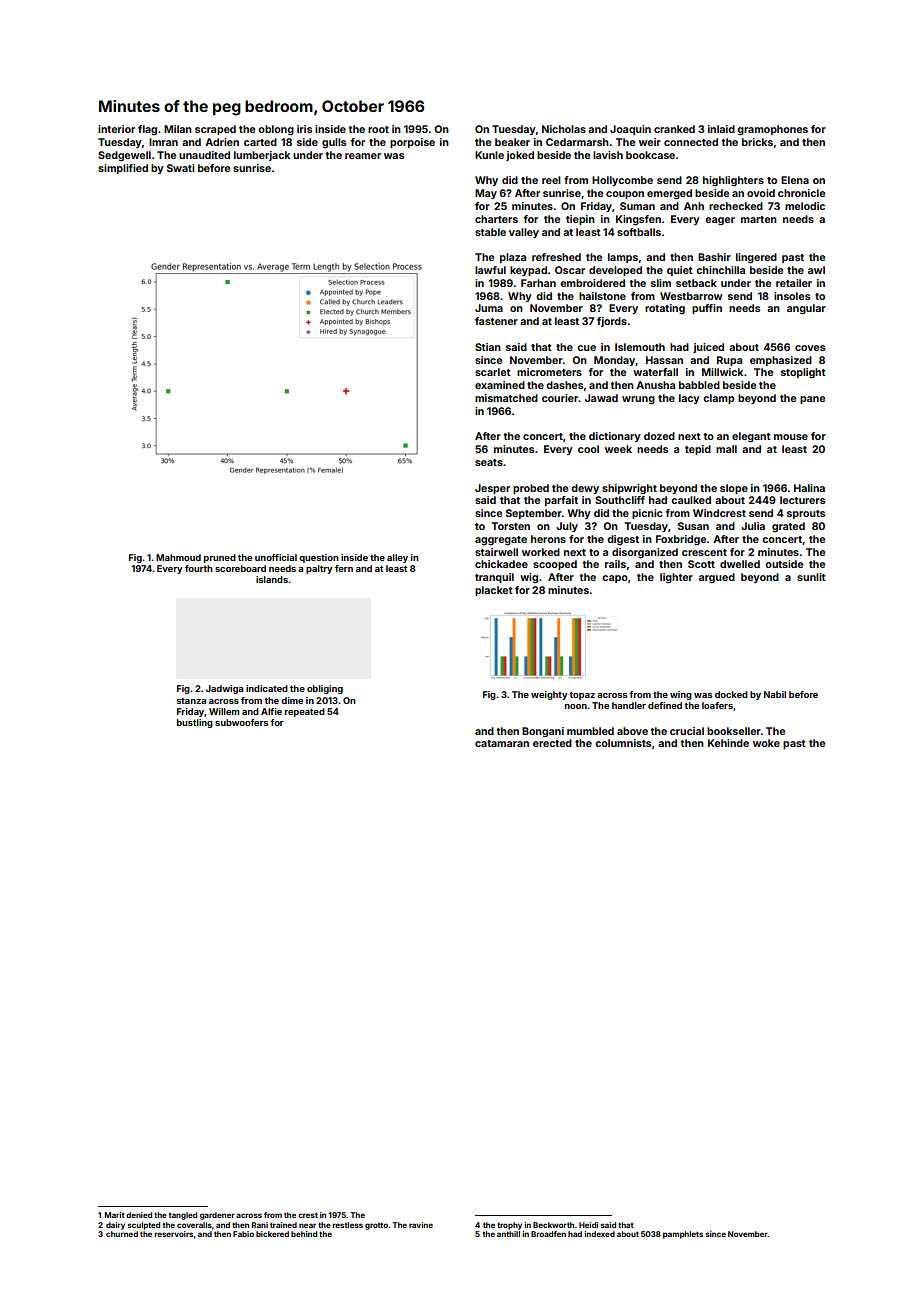 The width and height of the document is (924, 1308). I want to click on Mahmoud, so click(178, 557).
